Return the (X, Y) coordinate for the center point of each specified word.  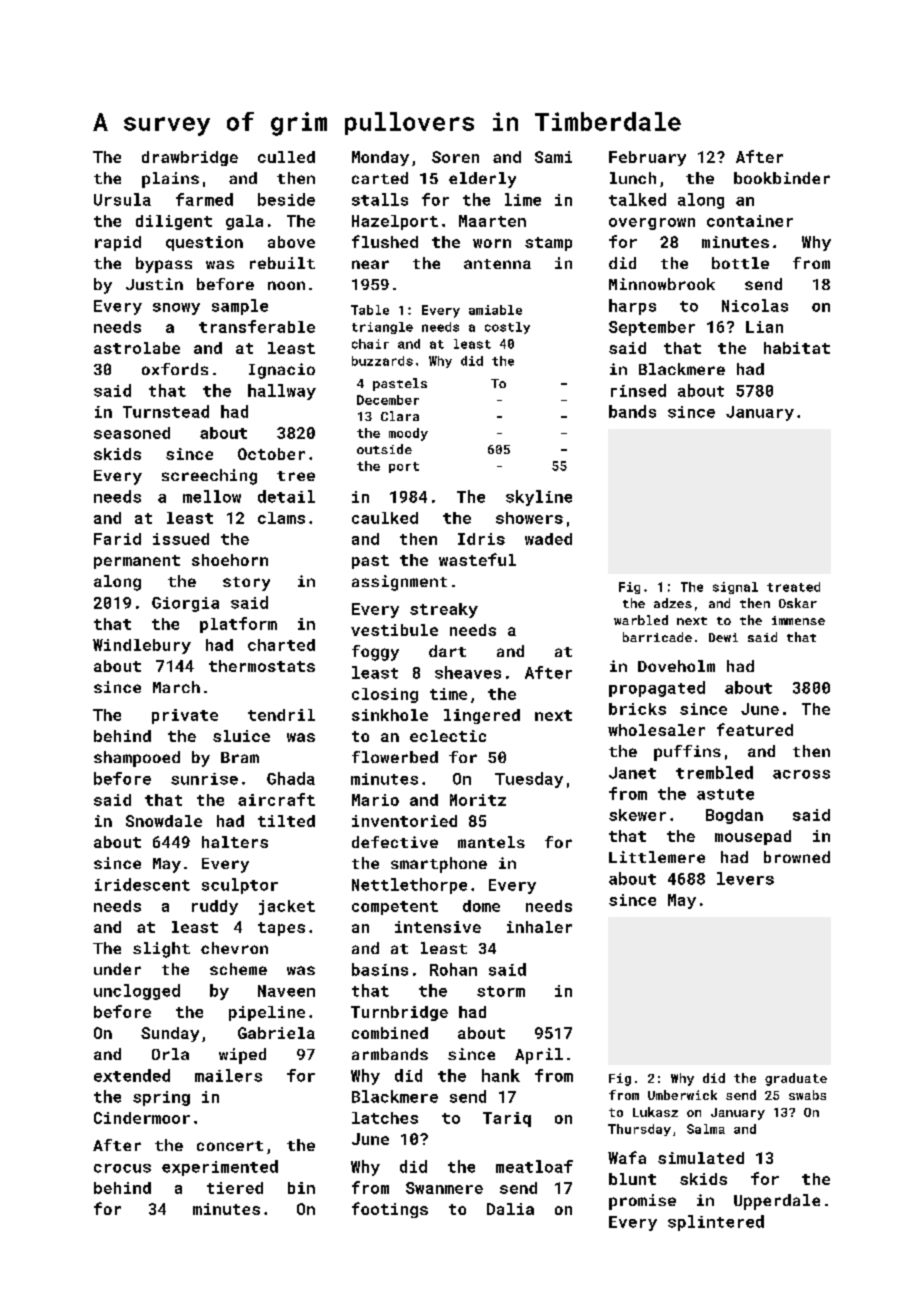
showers (529, 518)
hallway (282, 392)
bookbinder (782, 178)
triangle (382, 328)
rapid (118, 243)
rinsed (638, 390)
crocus (122, 1168)
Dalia (510, 1209)
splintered (716, 1223)
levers (745, 878)
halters (235, 842)
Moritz (478, 800)
